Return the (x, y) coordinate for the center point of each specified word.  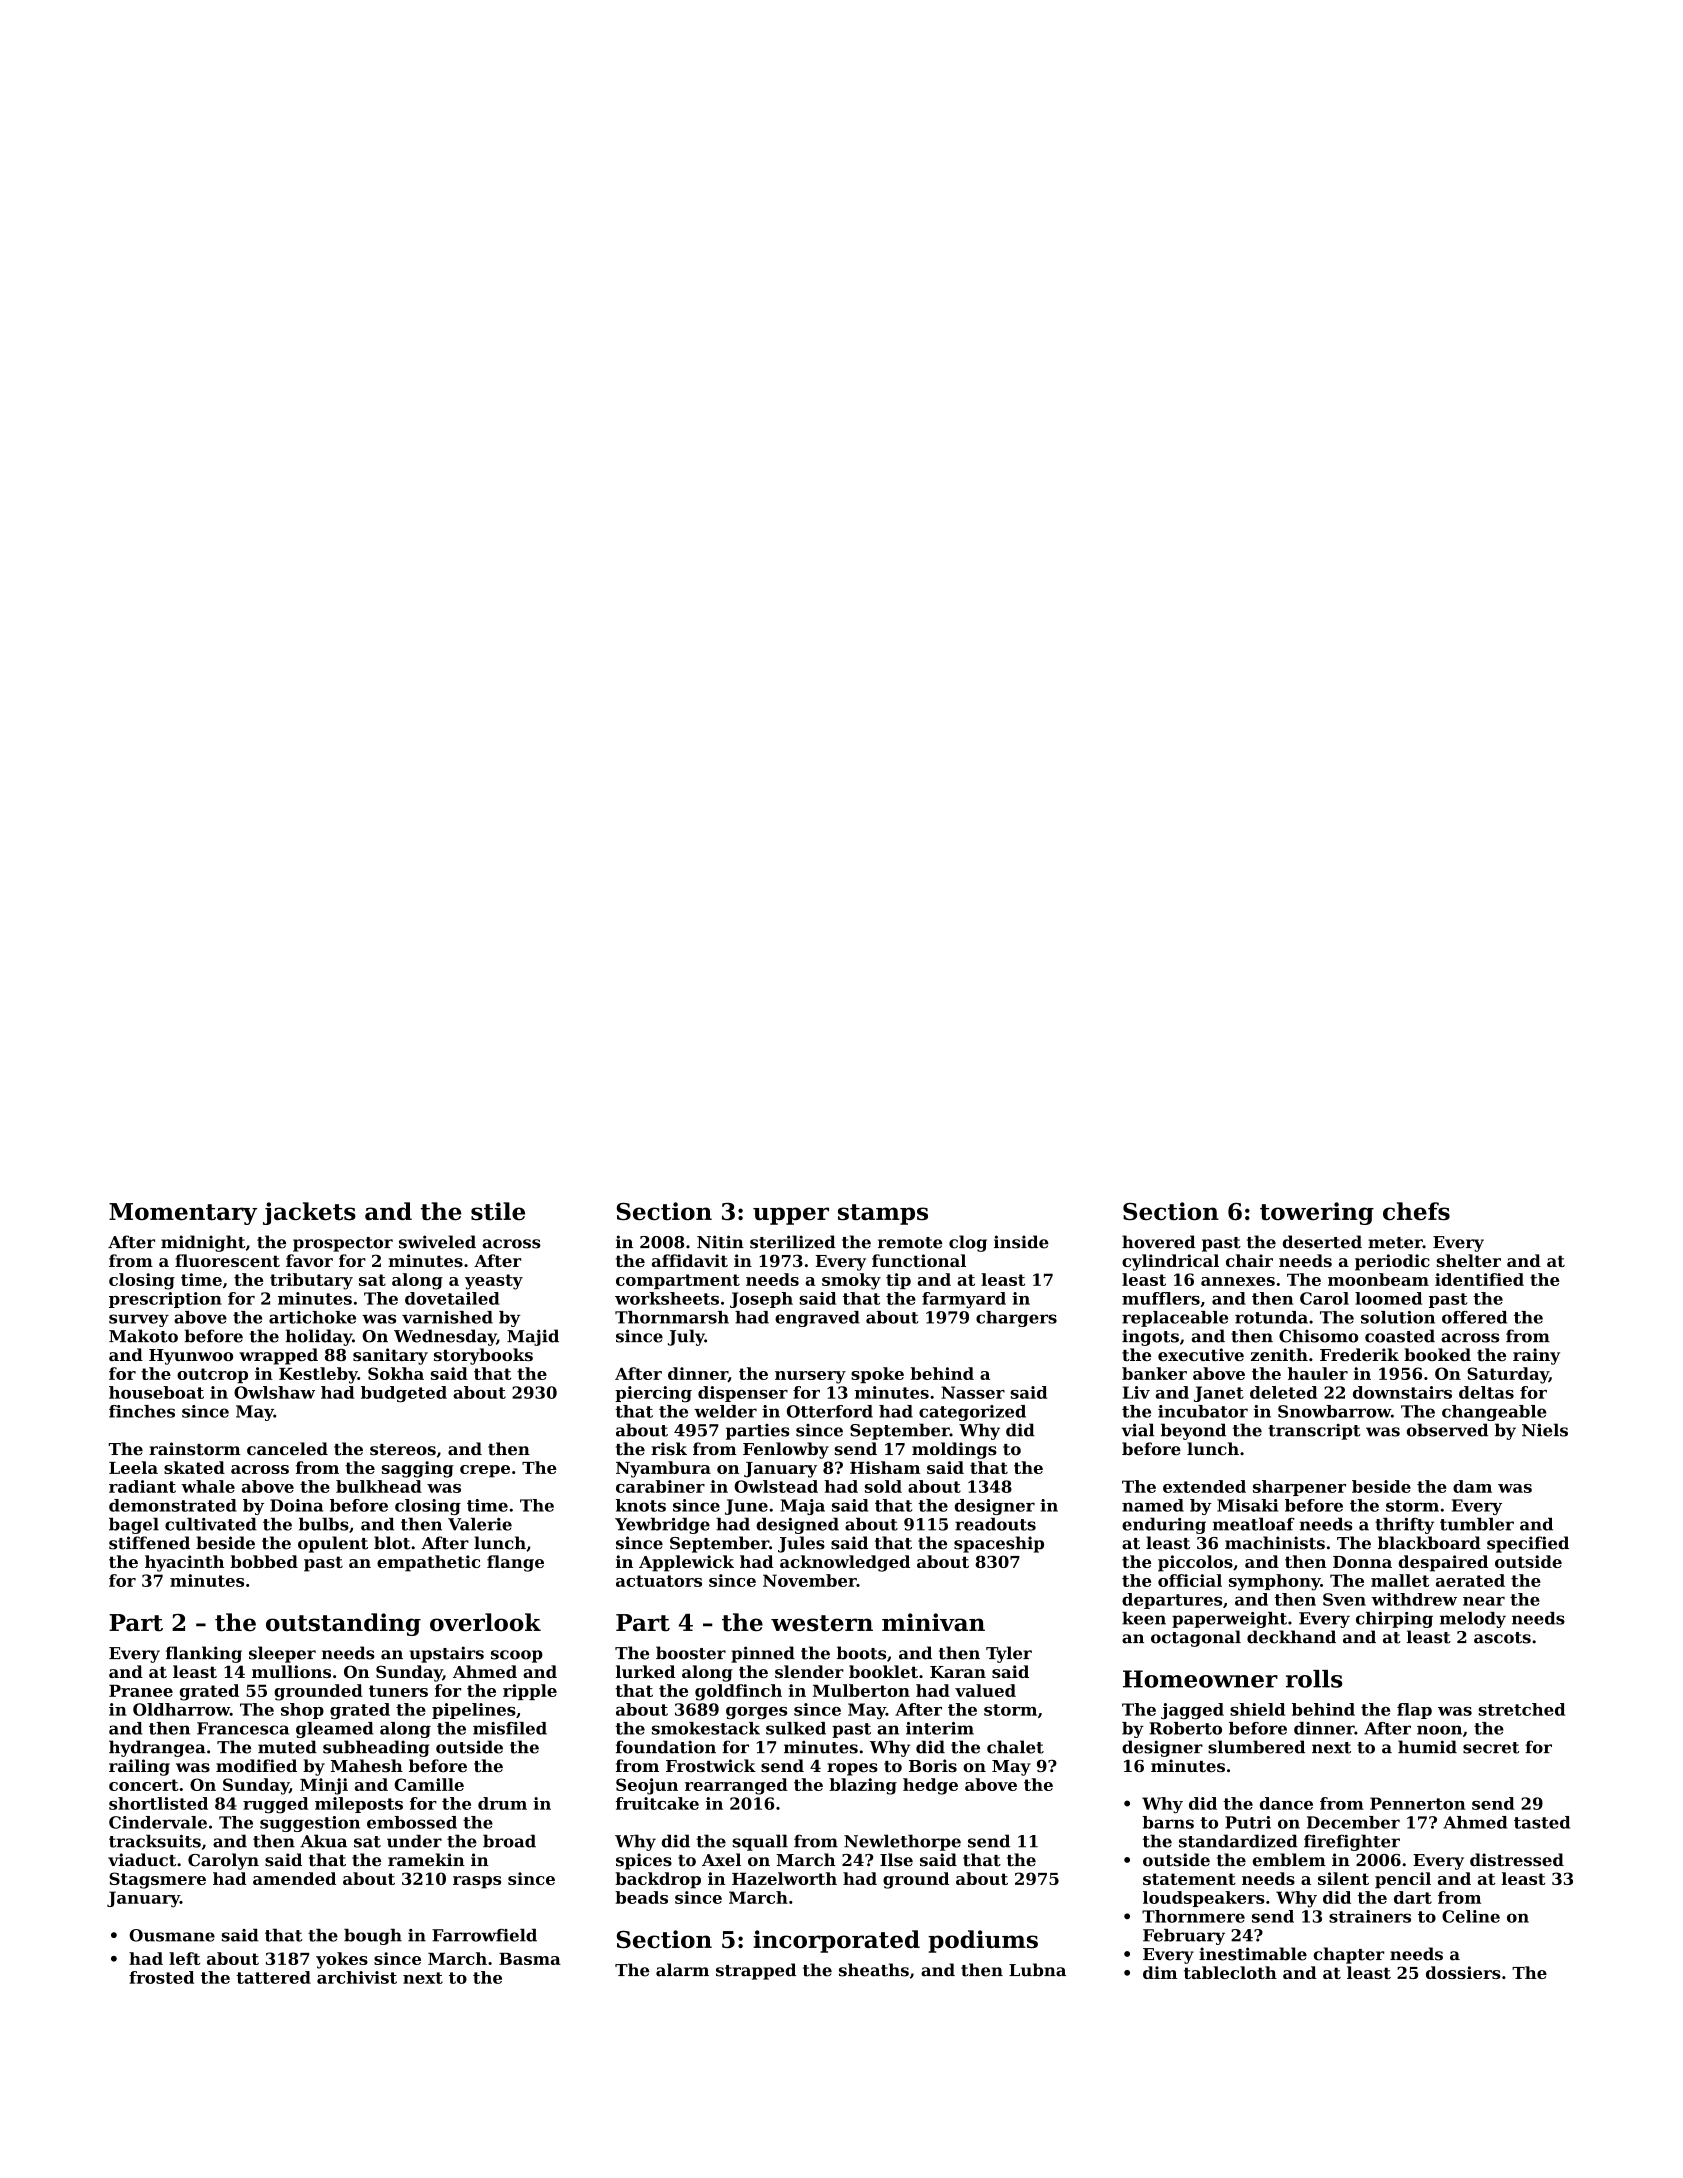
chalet (1015, 1747)
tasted (1542, 1822)
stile (498, 1211)
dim (1160, 1972)
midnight (203, 1243)
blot (392, 1543)
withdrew (1414, 1599)
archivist (357, 1977)
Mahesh (367, 1765)
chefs (1416, 1211)
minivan (933, 1622)
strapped (756, 1971)
